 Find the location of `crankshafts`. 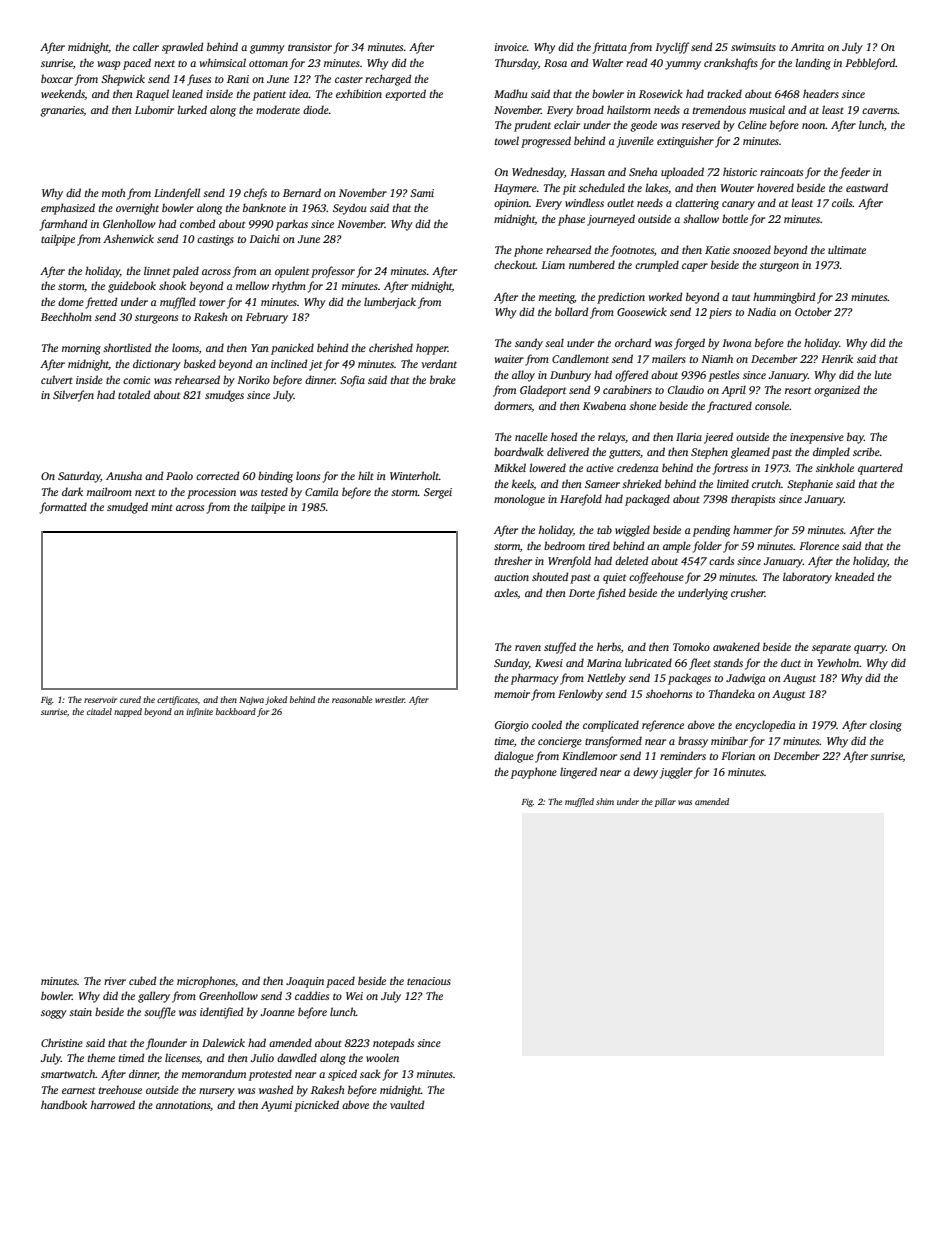

crankshafts is located at coordinates (731, 64).
